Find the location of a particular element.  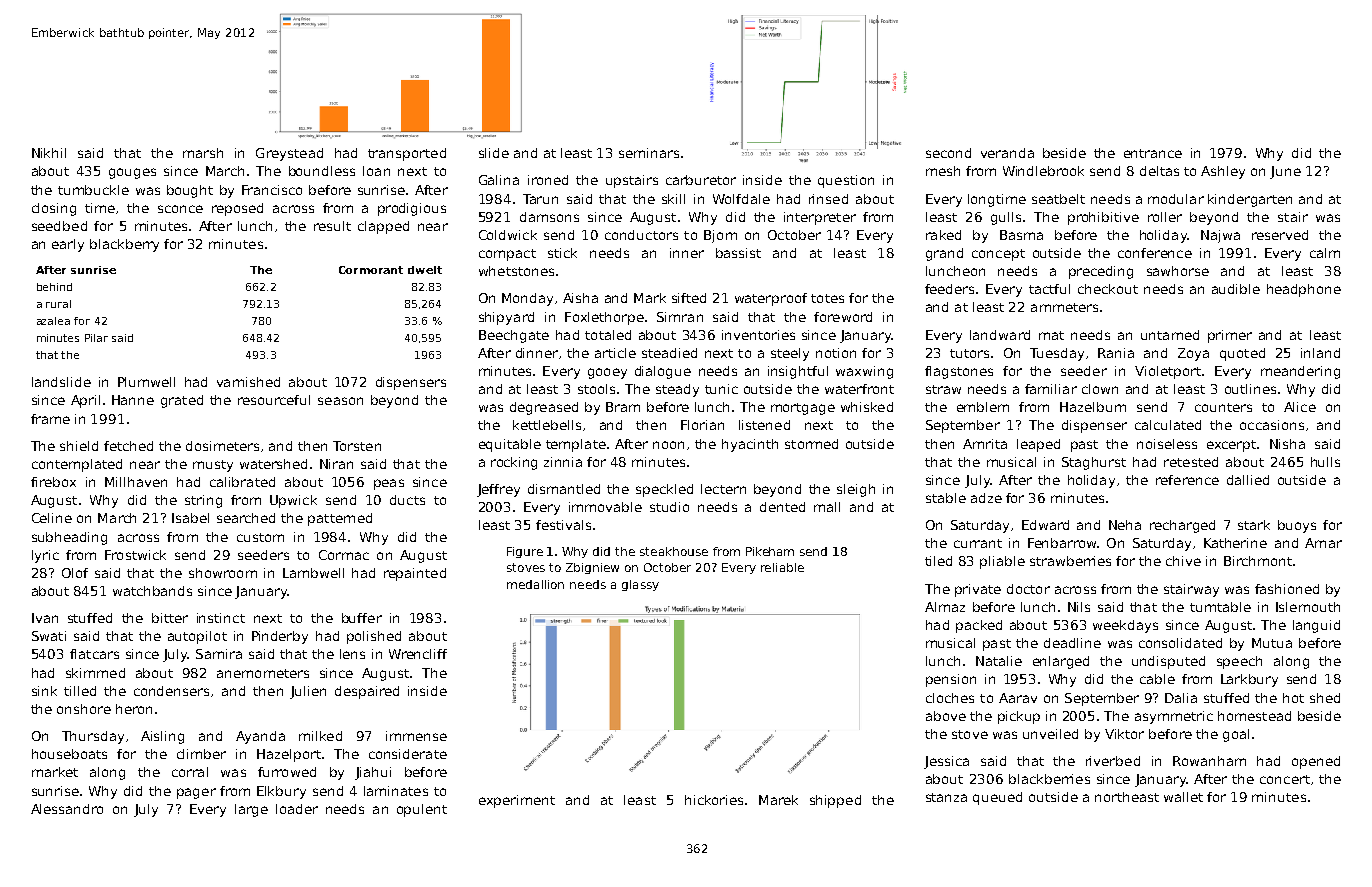

firebox is located at coordinates (53, 482).
